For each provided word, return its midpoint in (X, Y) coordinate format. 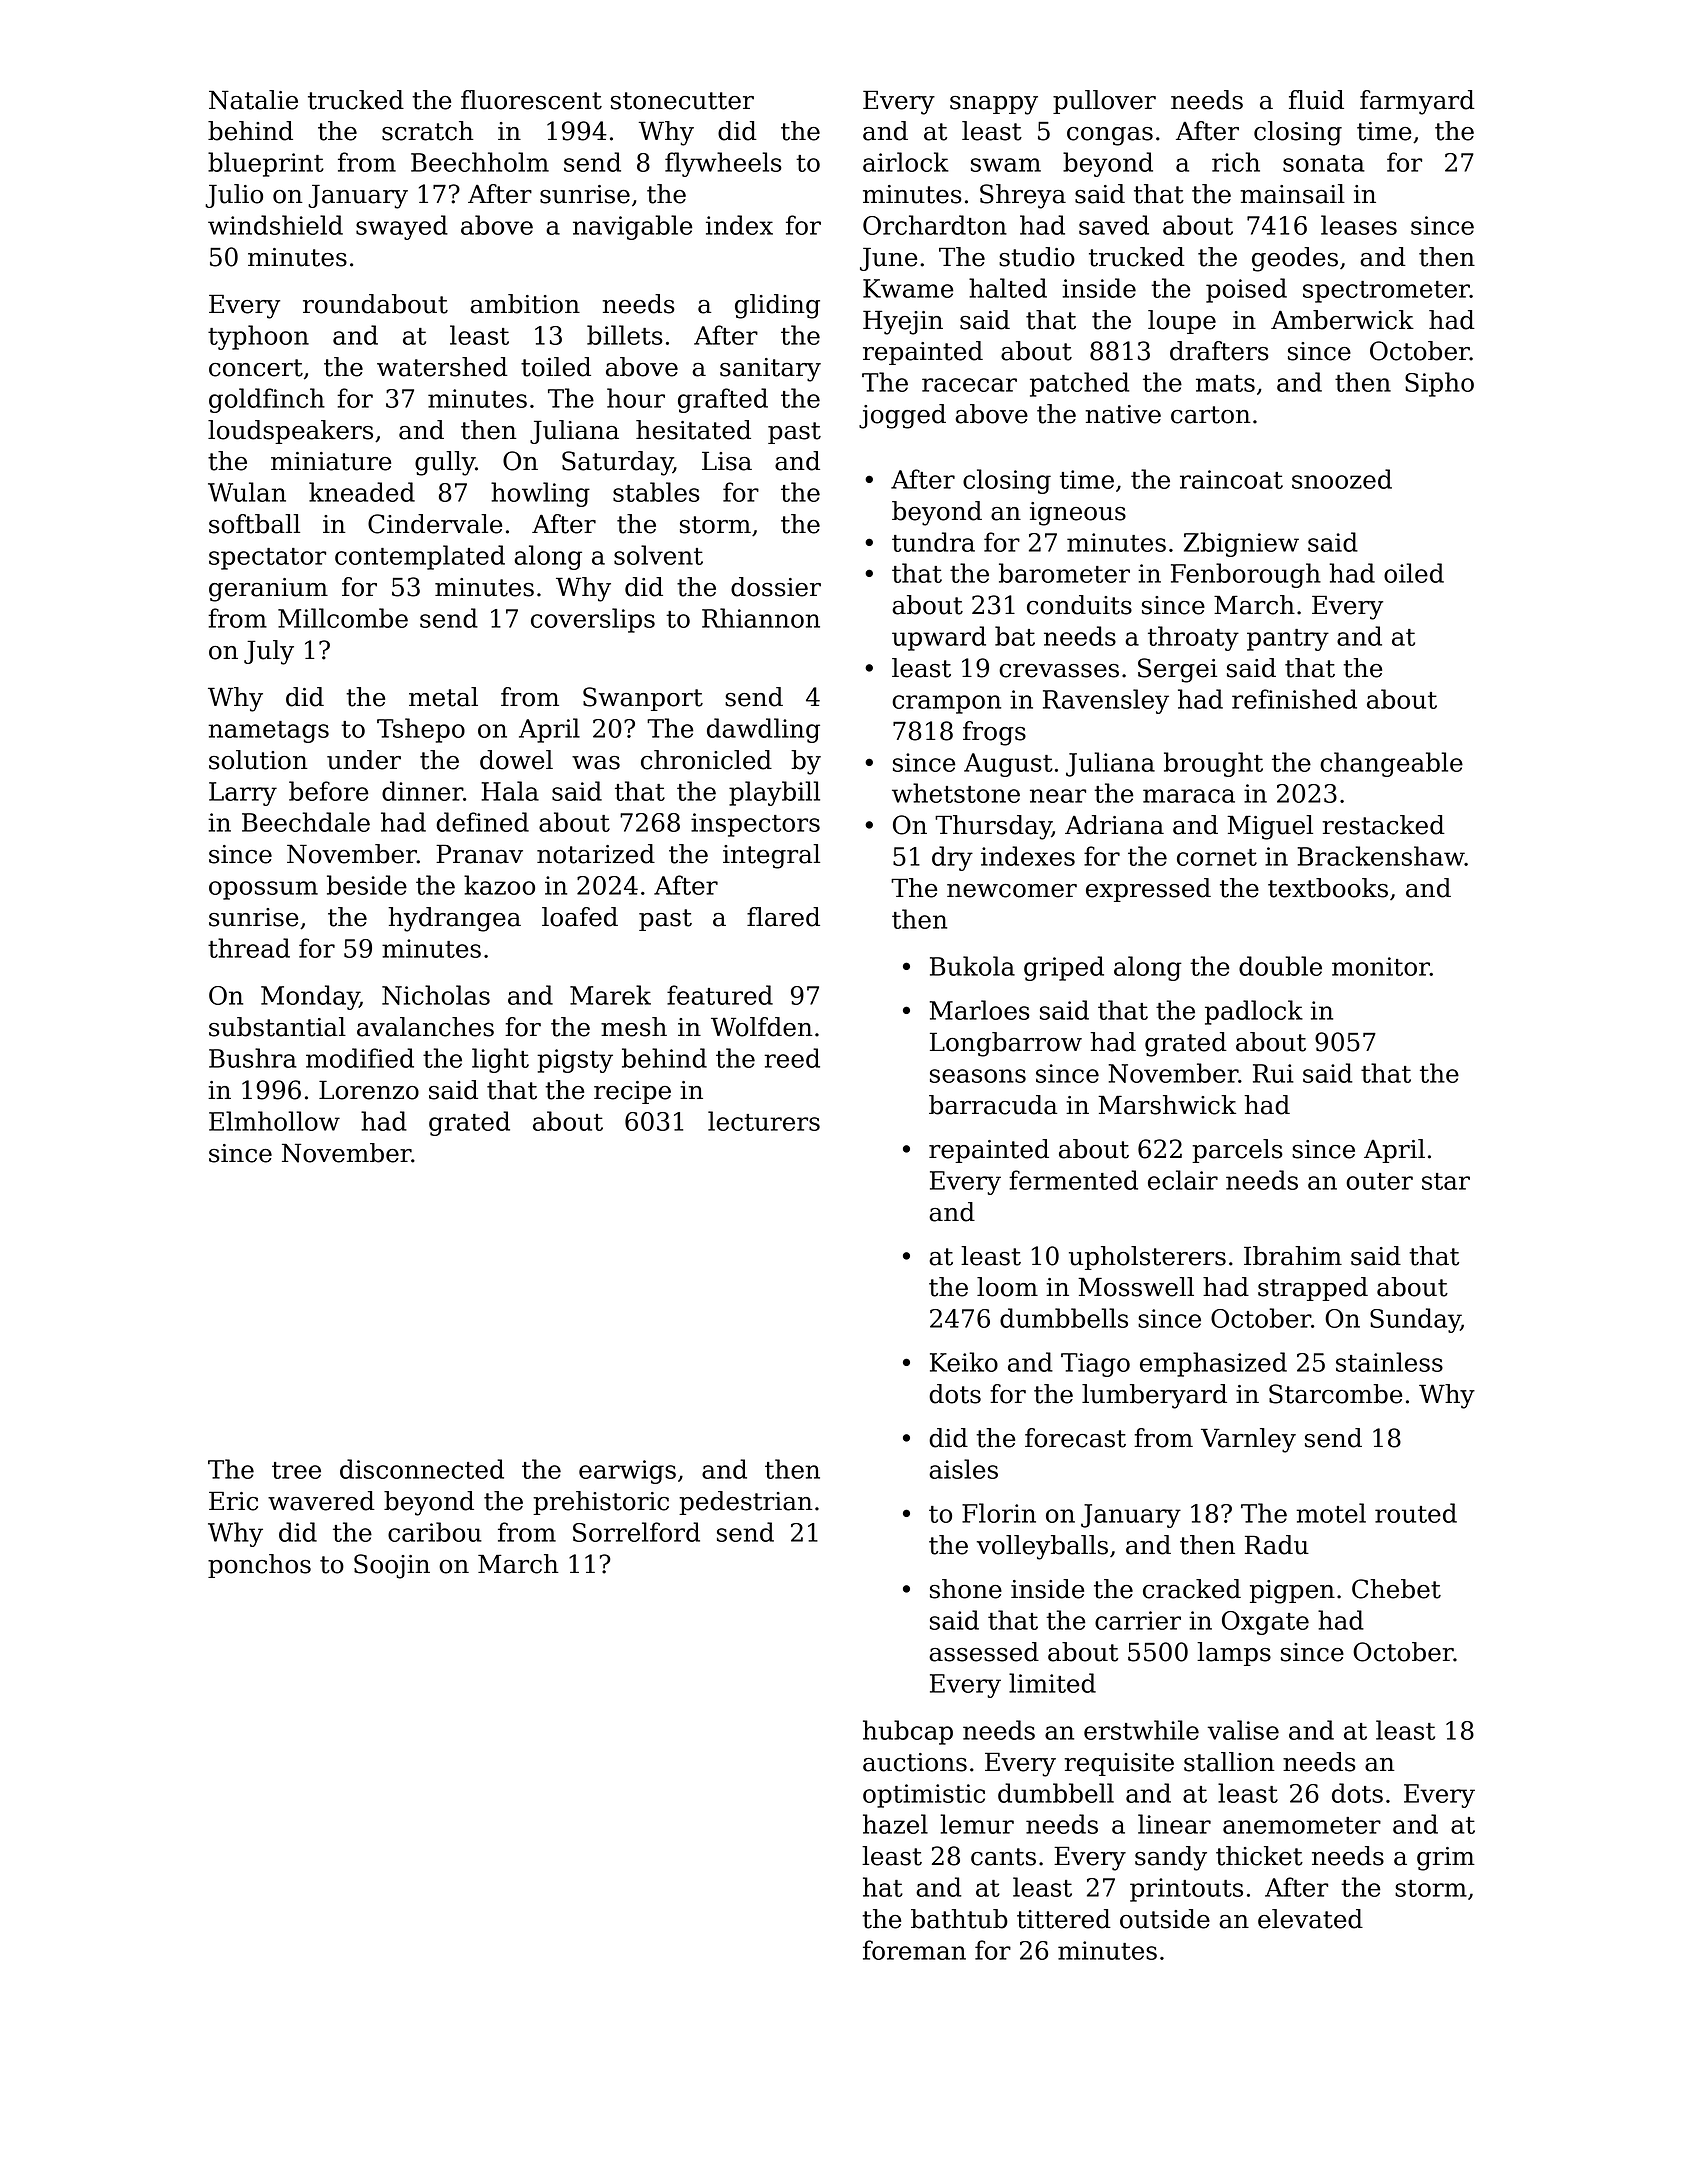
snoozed (1342, 479)
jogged (902, 416)
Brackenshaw (1381, 856)
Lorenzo (369, 1090)
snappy (994, 105)
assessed (984, 1652)
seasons (978, 1076)
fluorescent (531, 100)
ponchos (259, 1566)
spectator (267, 559)
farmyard (1417, 102)
